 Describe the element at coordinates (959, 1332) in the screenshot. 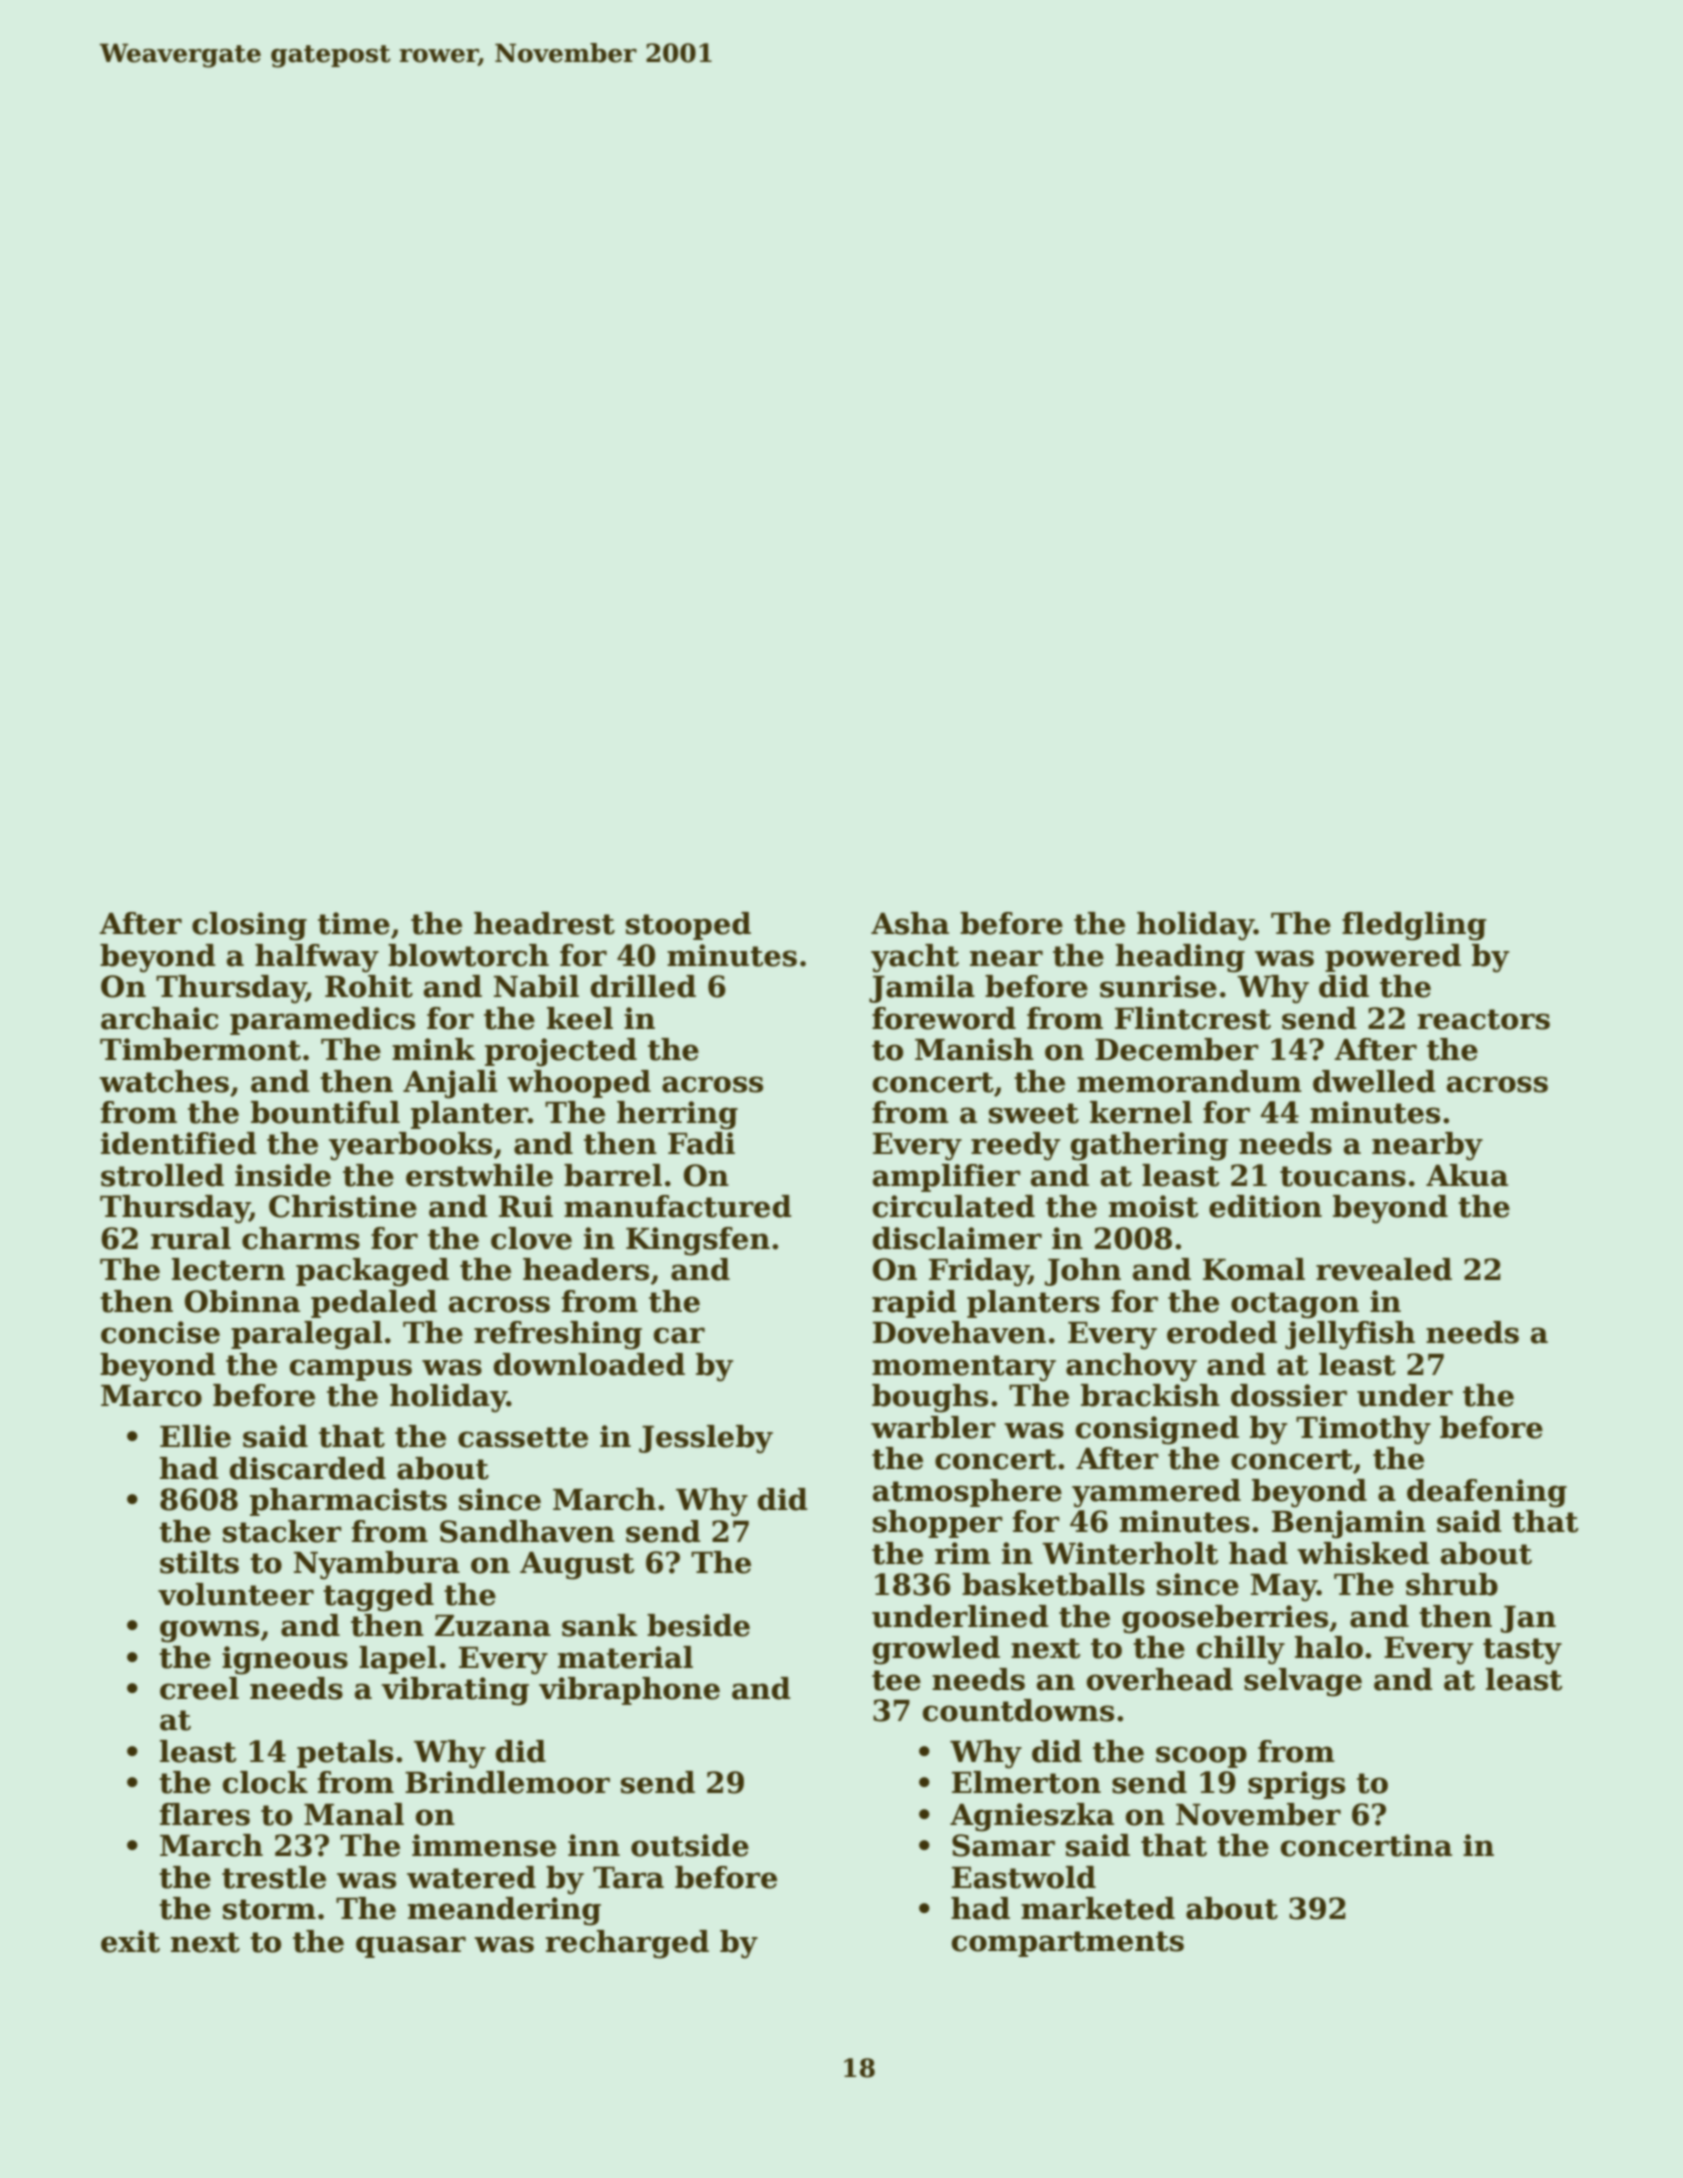

I see `Dovehaven` at that location.
